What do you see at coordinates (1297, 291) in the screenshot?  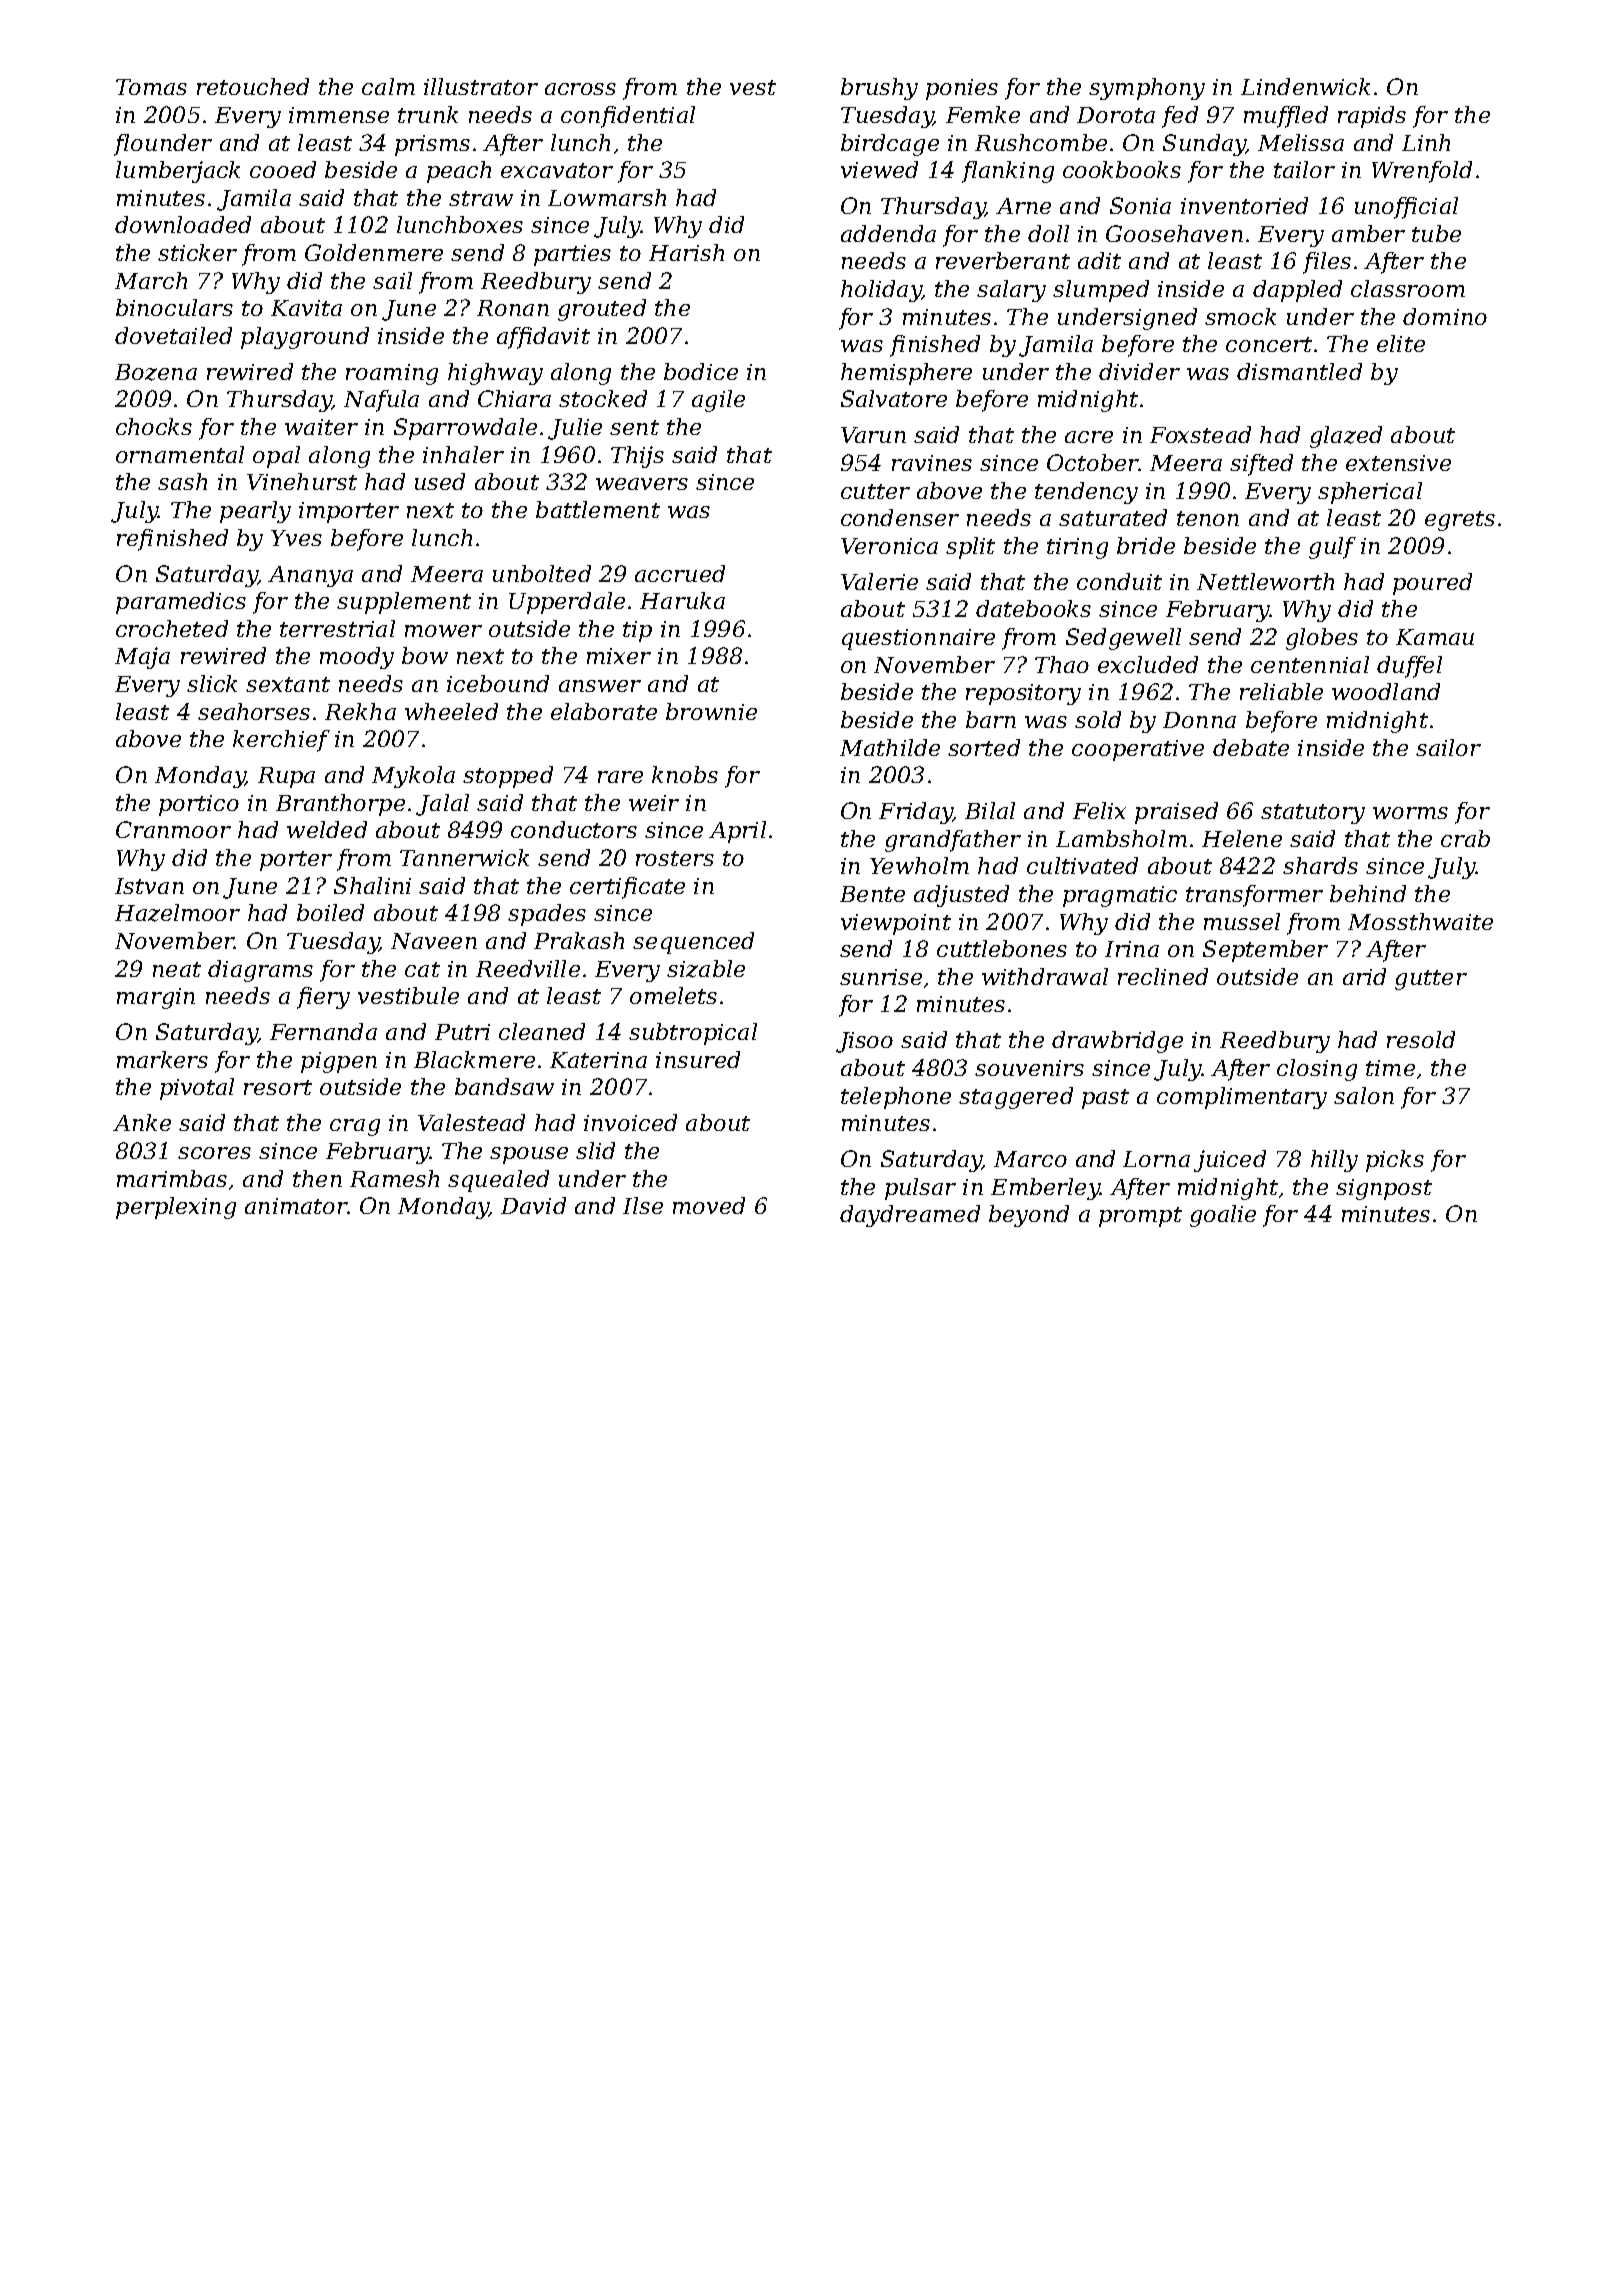 I see `dappled` at bounding box center [1297, 291].
